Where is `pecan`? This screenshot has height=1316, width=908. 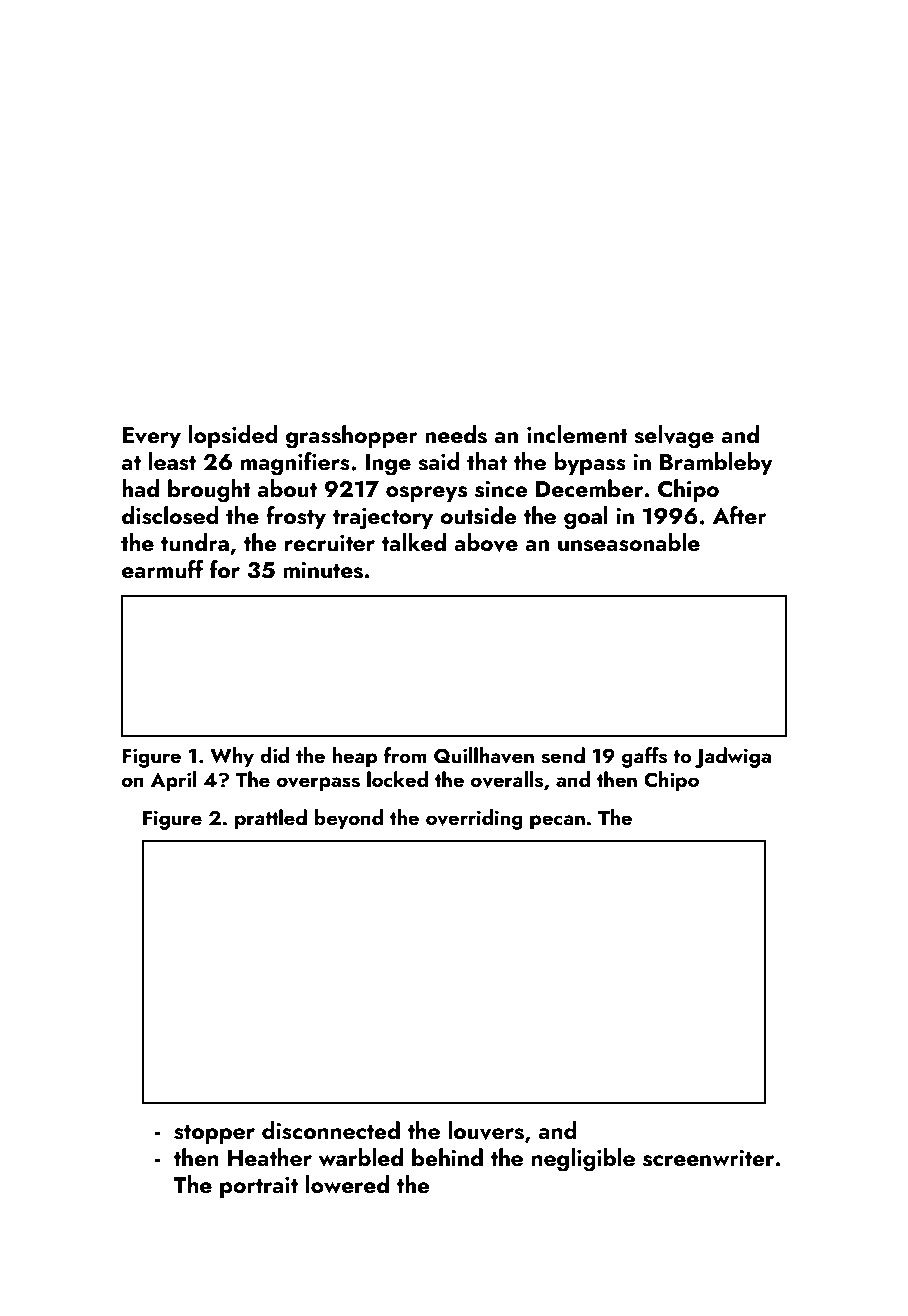
pecan is located at coordinates (557, 822).
